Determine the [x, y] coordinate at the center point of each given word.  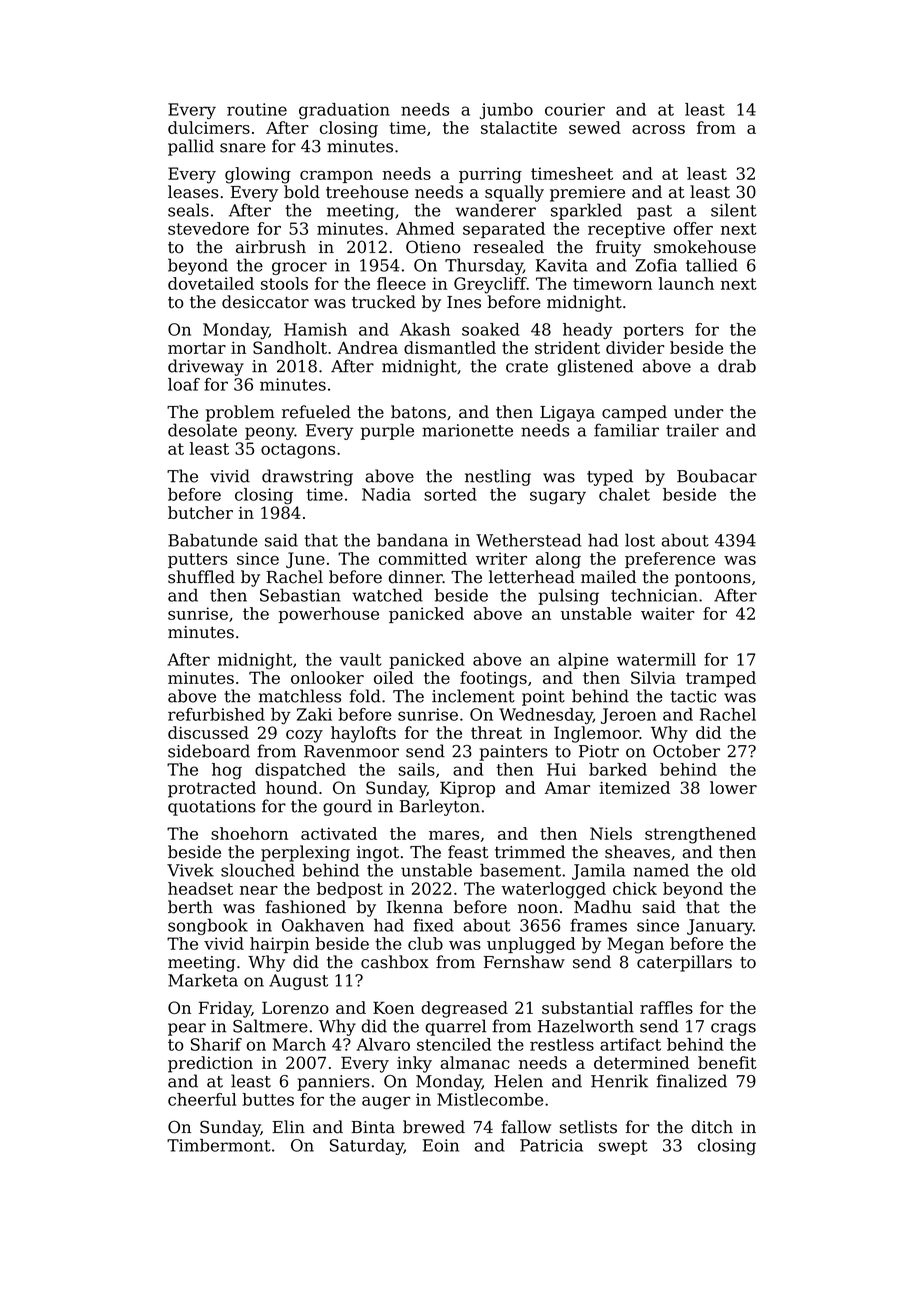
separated [504, 230]
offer [693, 228]
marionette [467, 430]
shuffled [201, 577]
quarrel [455, 1027]
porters [653, 331]
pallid [191, 147]
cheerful [202, 1099]
